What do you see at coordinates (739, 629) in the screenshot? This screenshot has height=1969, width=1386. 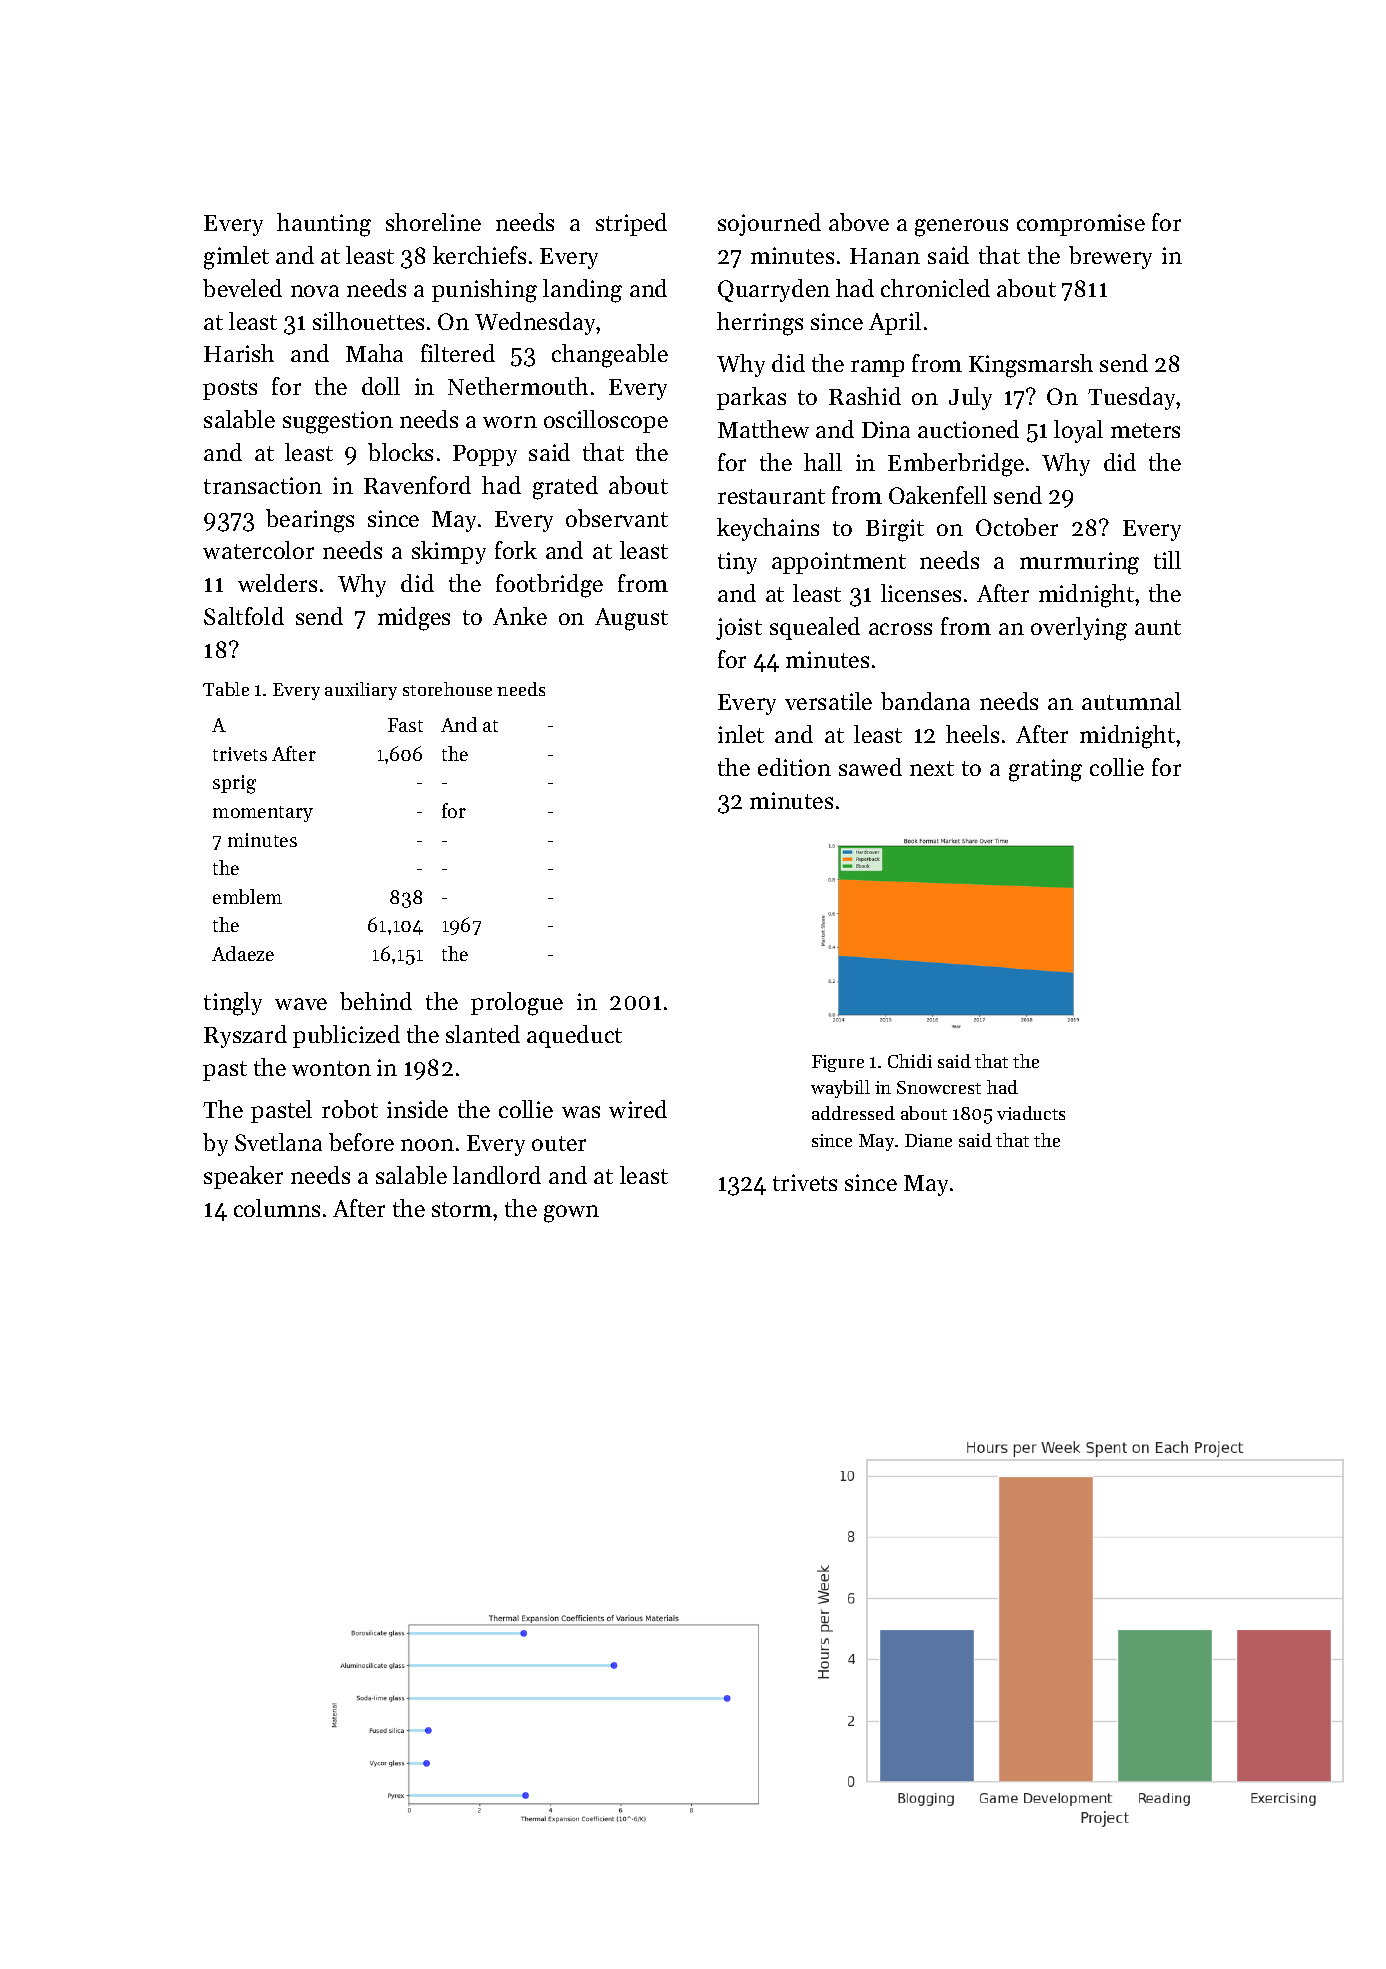 I see `joist` at bounding box center [739, 629].
